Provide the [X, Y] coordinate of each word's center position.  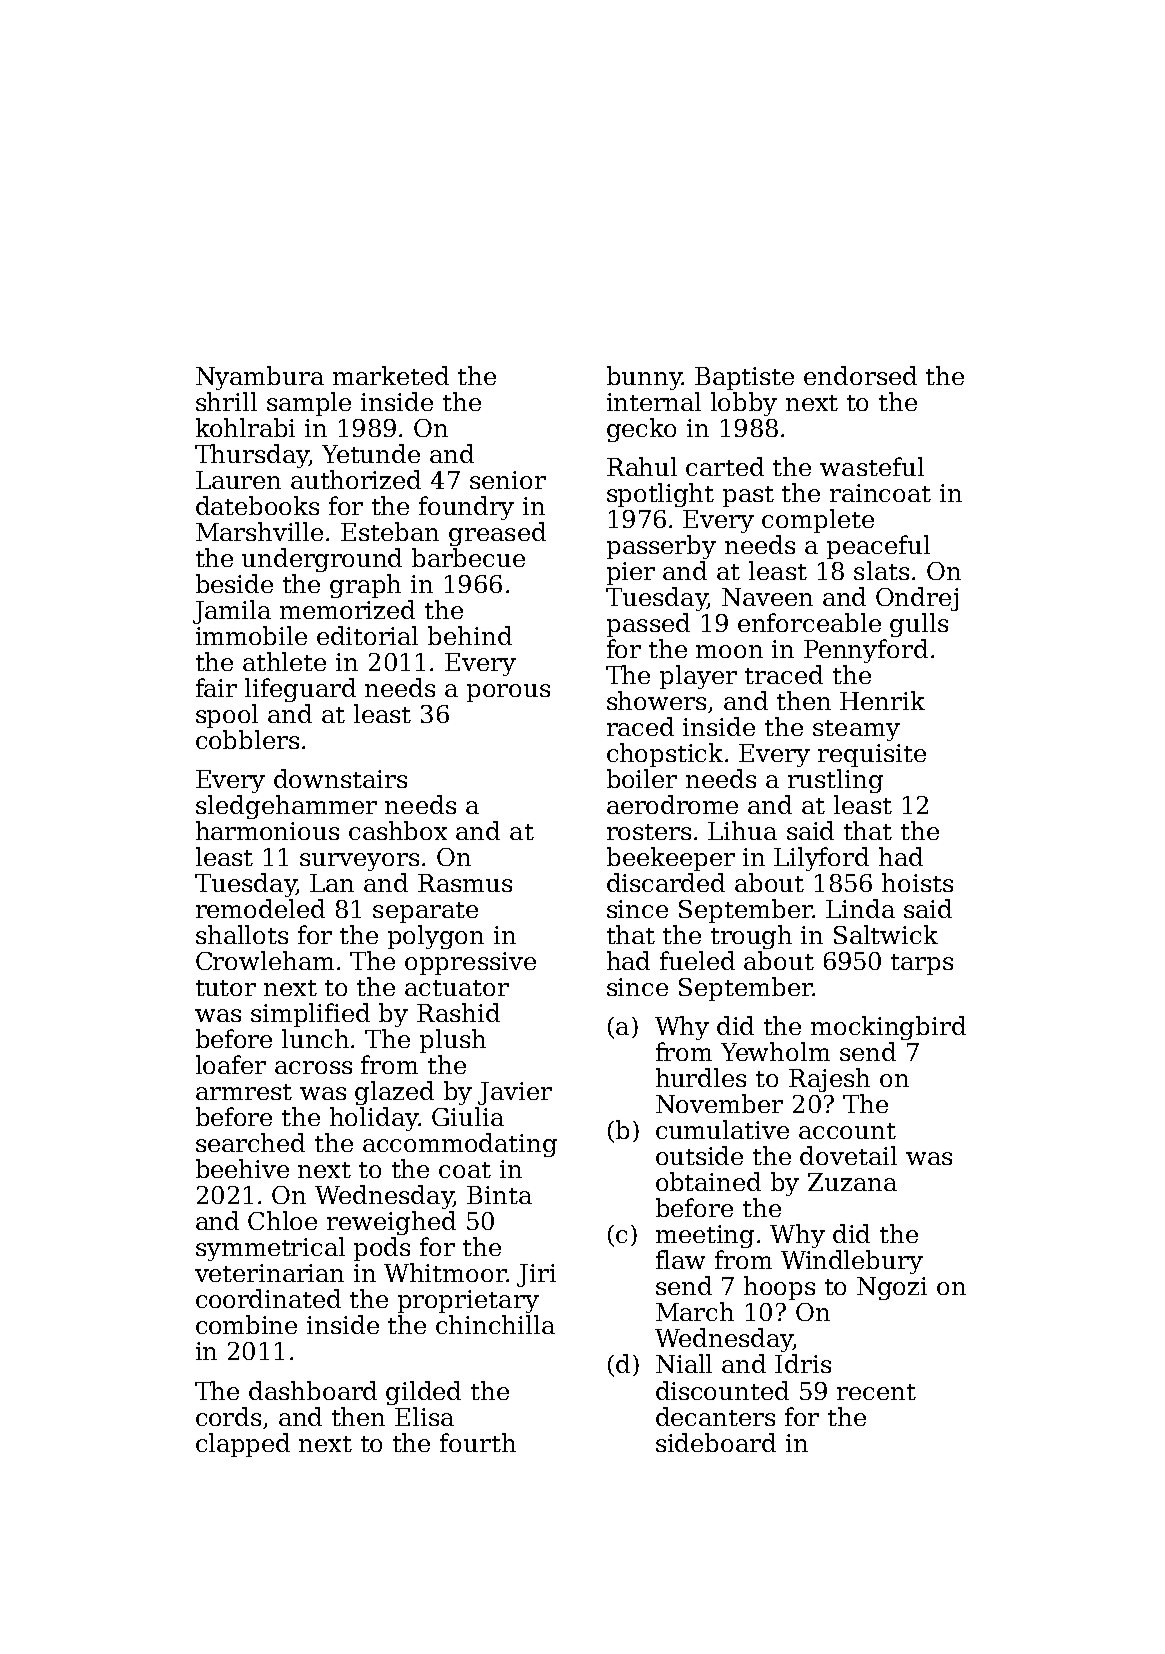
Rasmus [465, 883]
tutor [226, 988]
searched [250, 1142]
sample [309, 404]
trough [751, 937]
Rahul [642, 466]
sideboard [716, 1442]
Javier [515, 1093]
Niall [684, 1363]
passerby [661, 547]
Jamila [232, 612]
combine [246, 1324]
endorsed [860, 375]
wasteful [872, 466]
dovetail [848, 1155]
